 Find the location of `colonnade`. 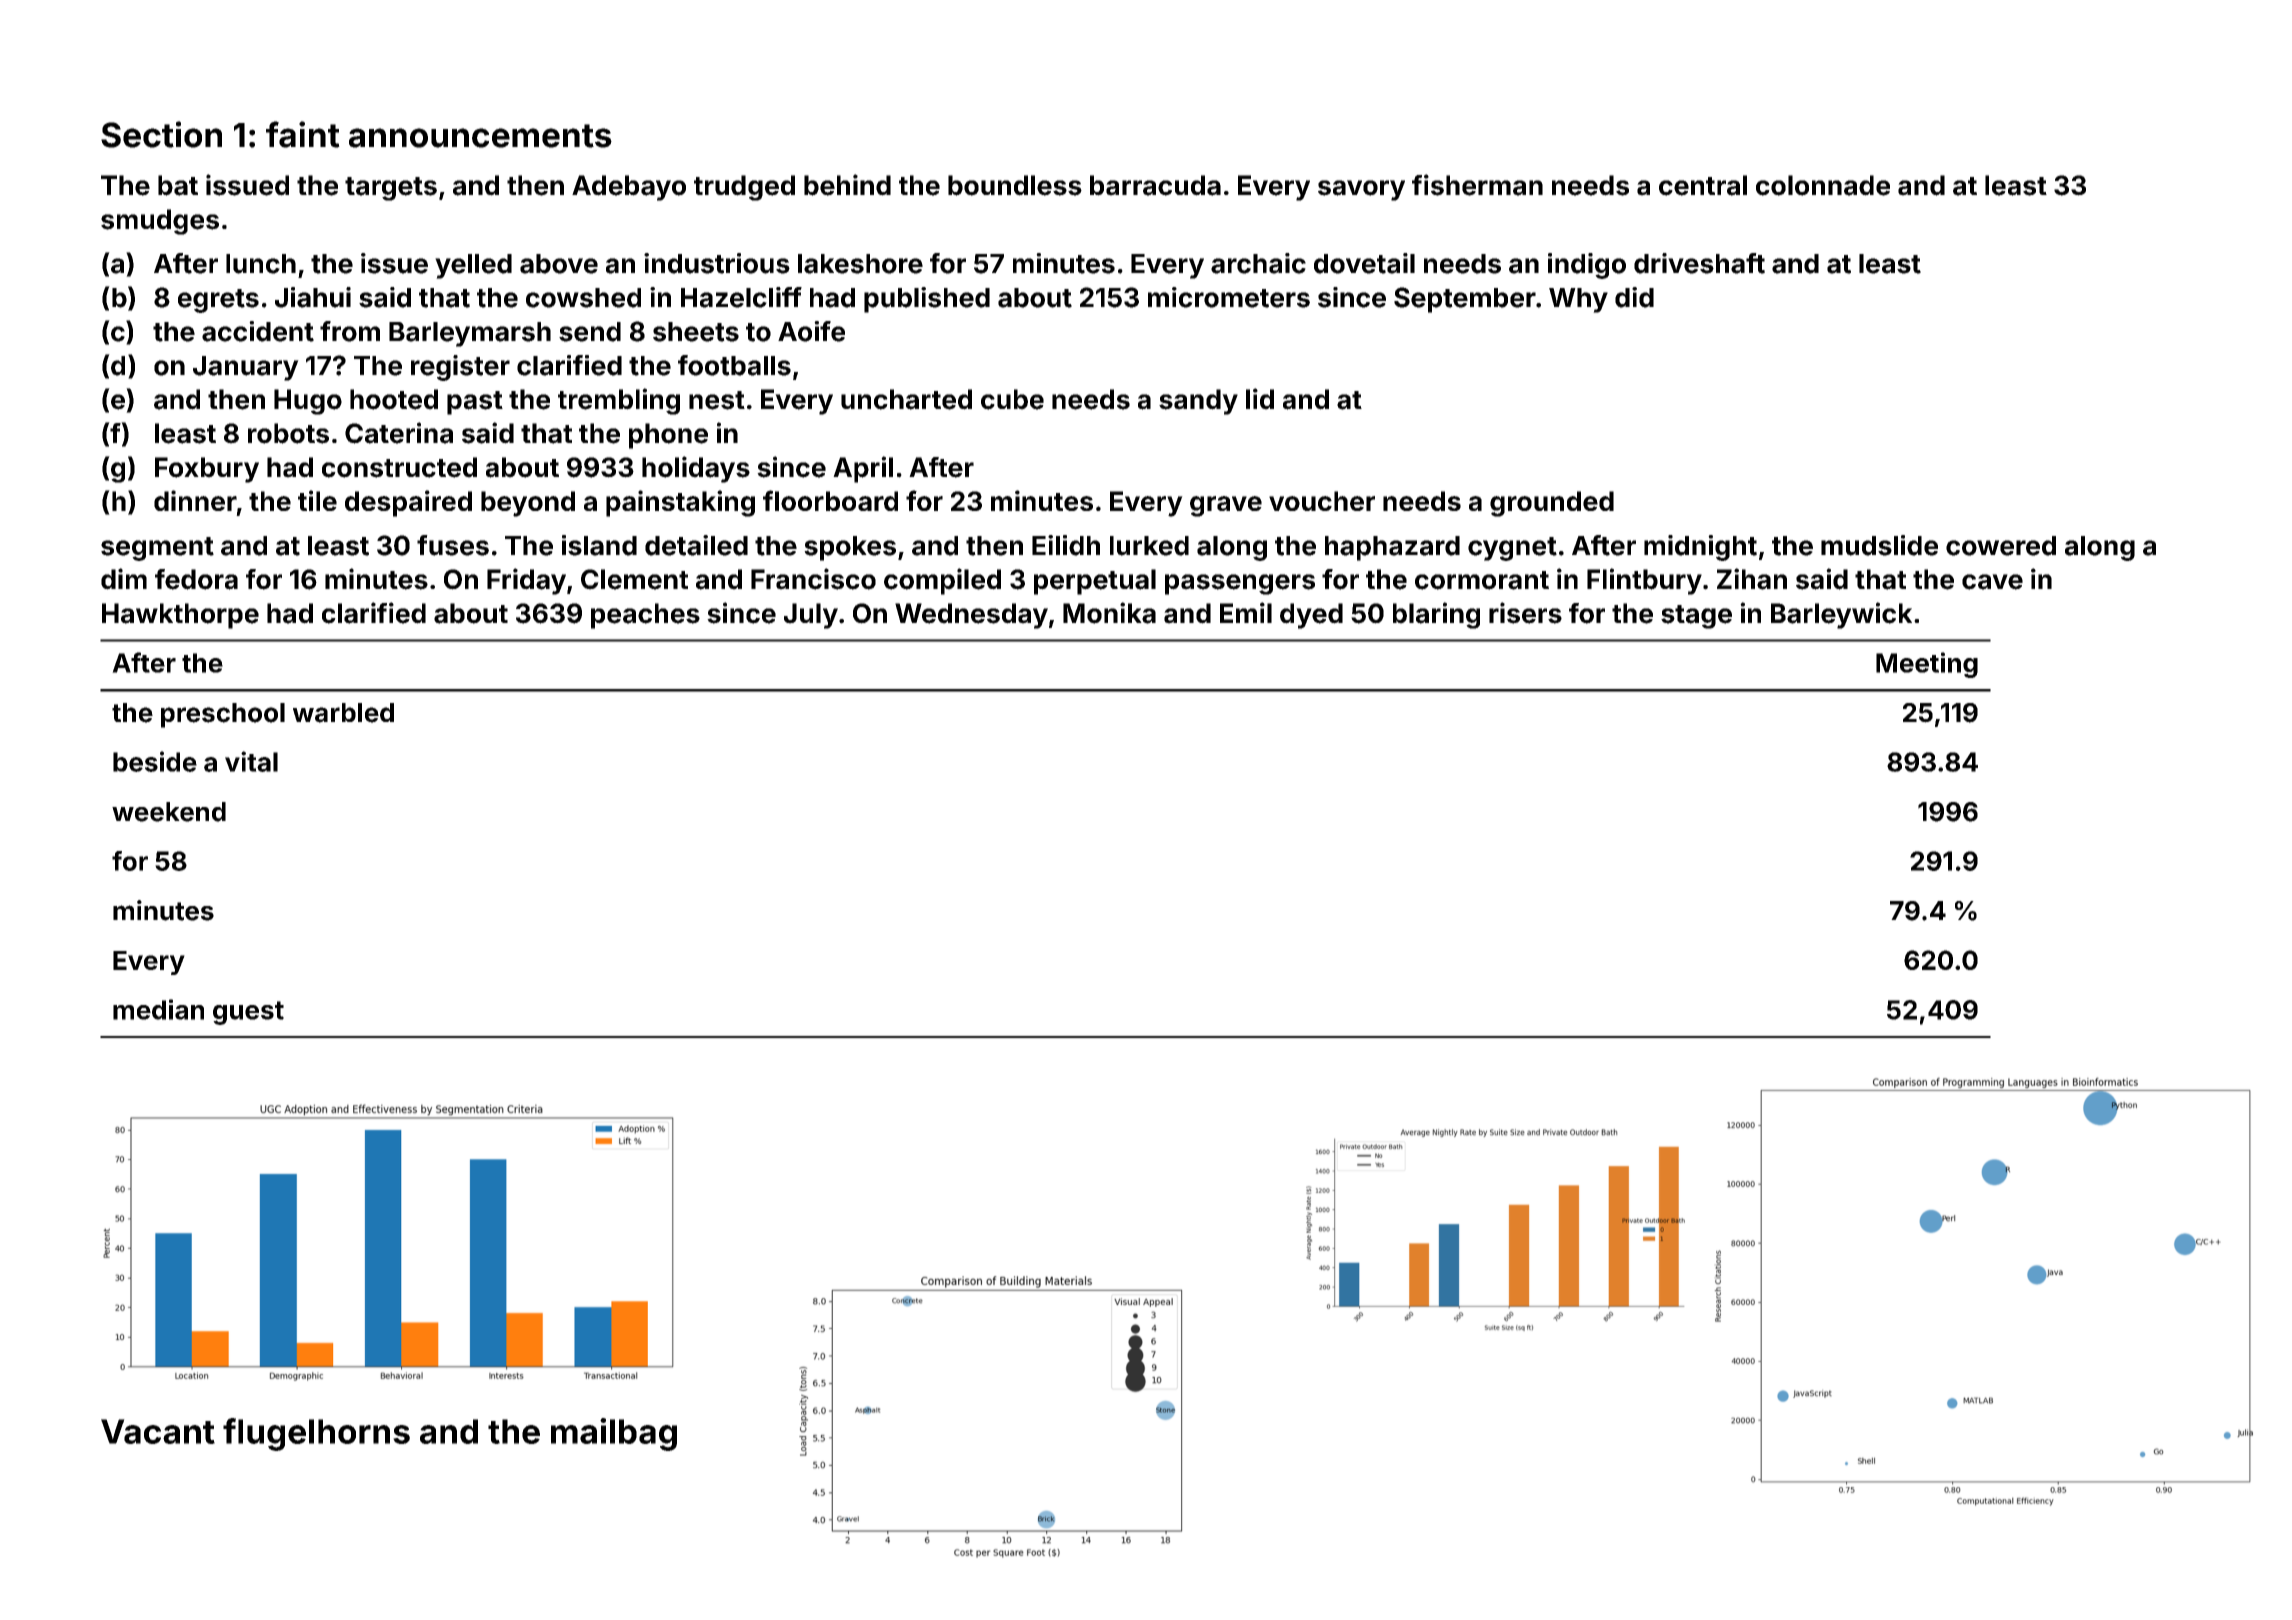

colonnade is located at coordinates (1823, 185).
